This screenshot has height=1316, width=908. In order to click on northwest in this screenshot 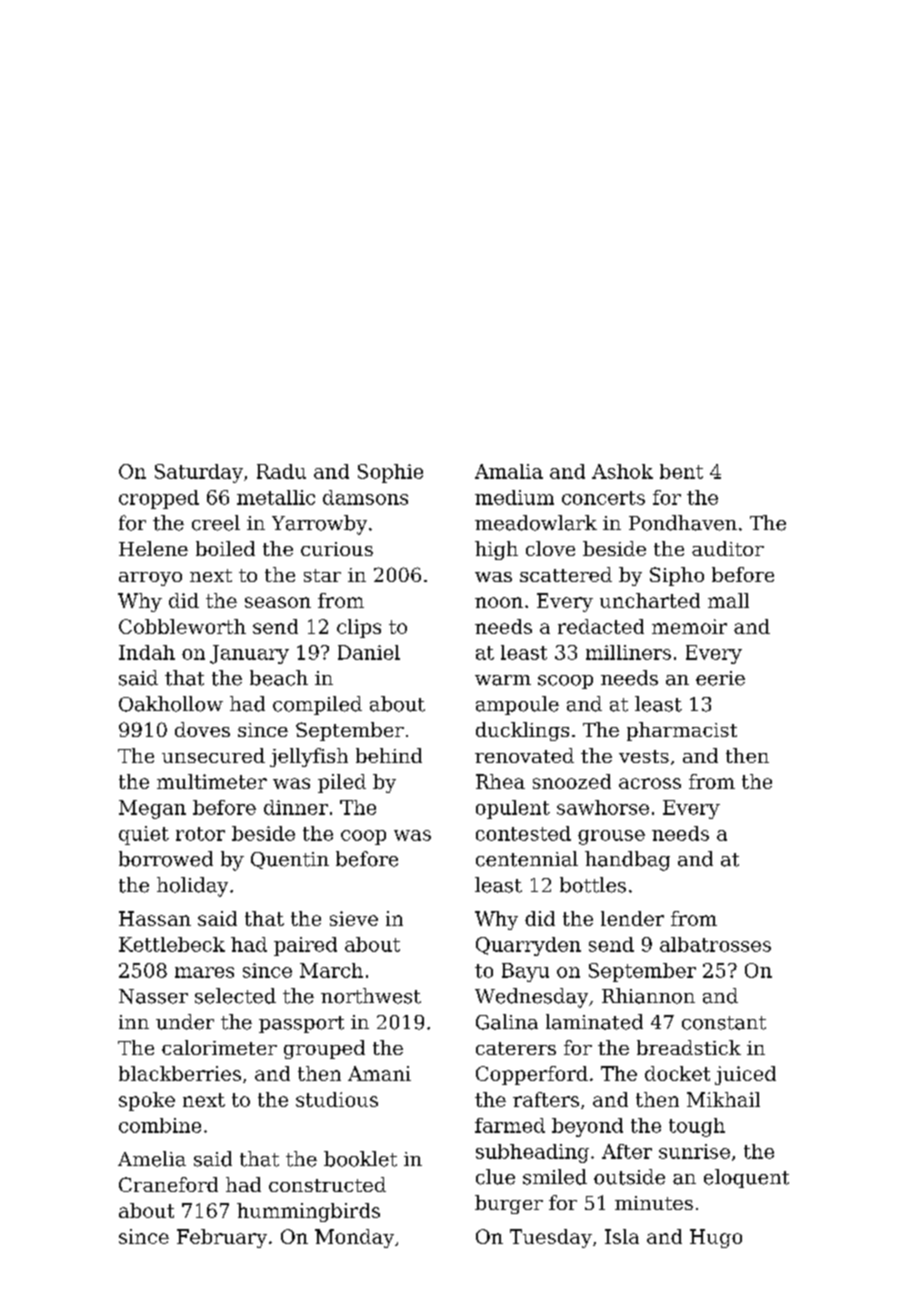, I will do `click(371, 996)`.
